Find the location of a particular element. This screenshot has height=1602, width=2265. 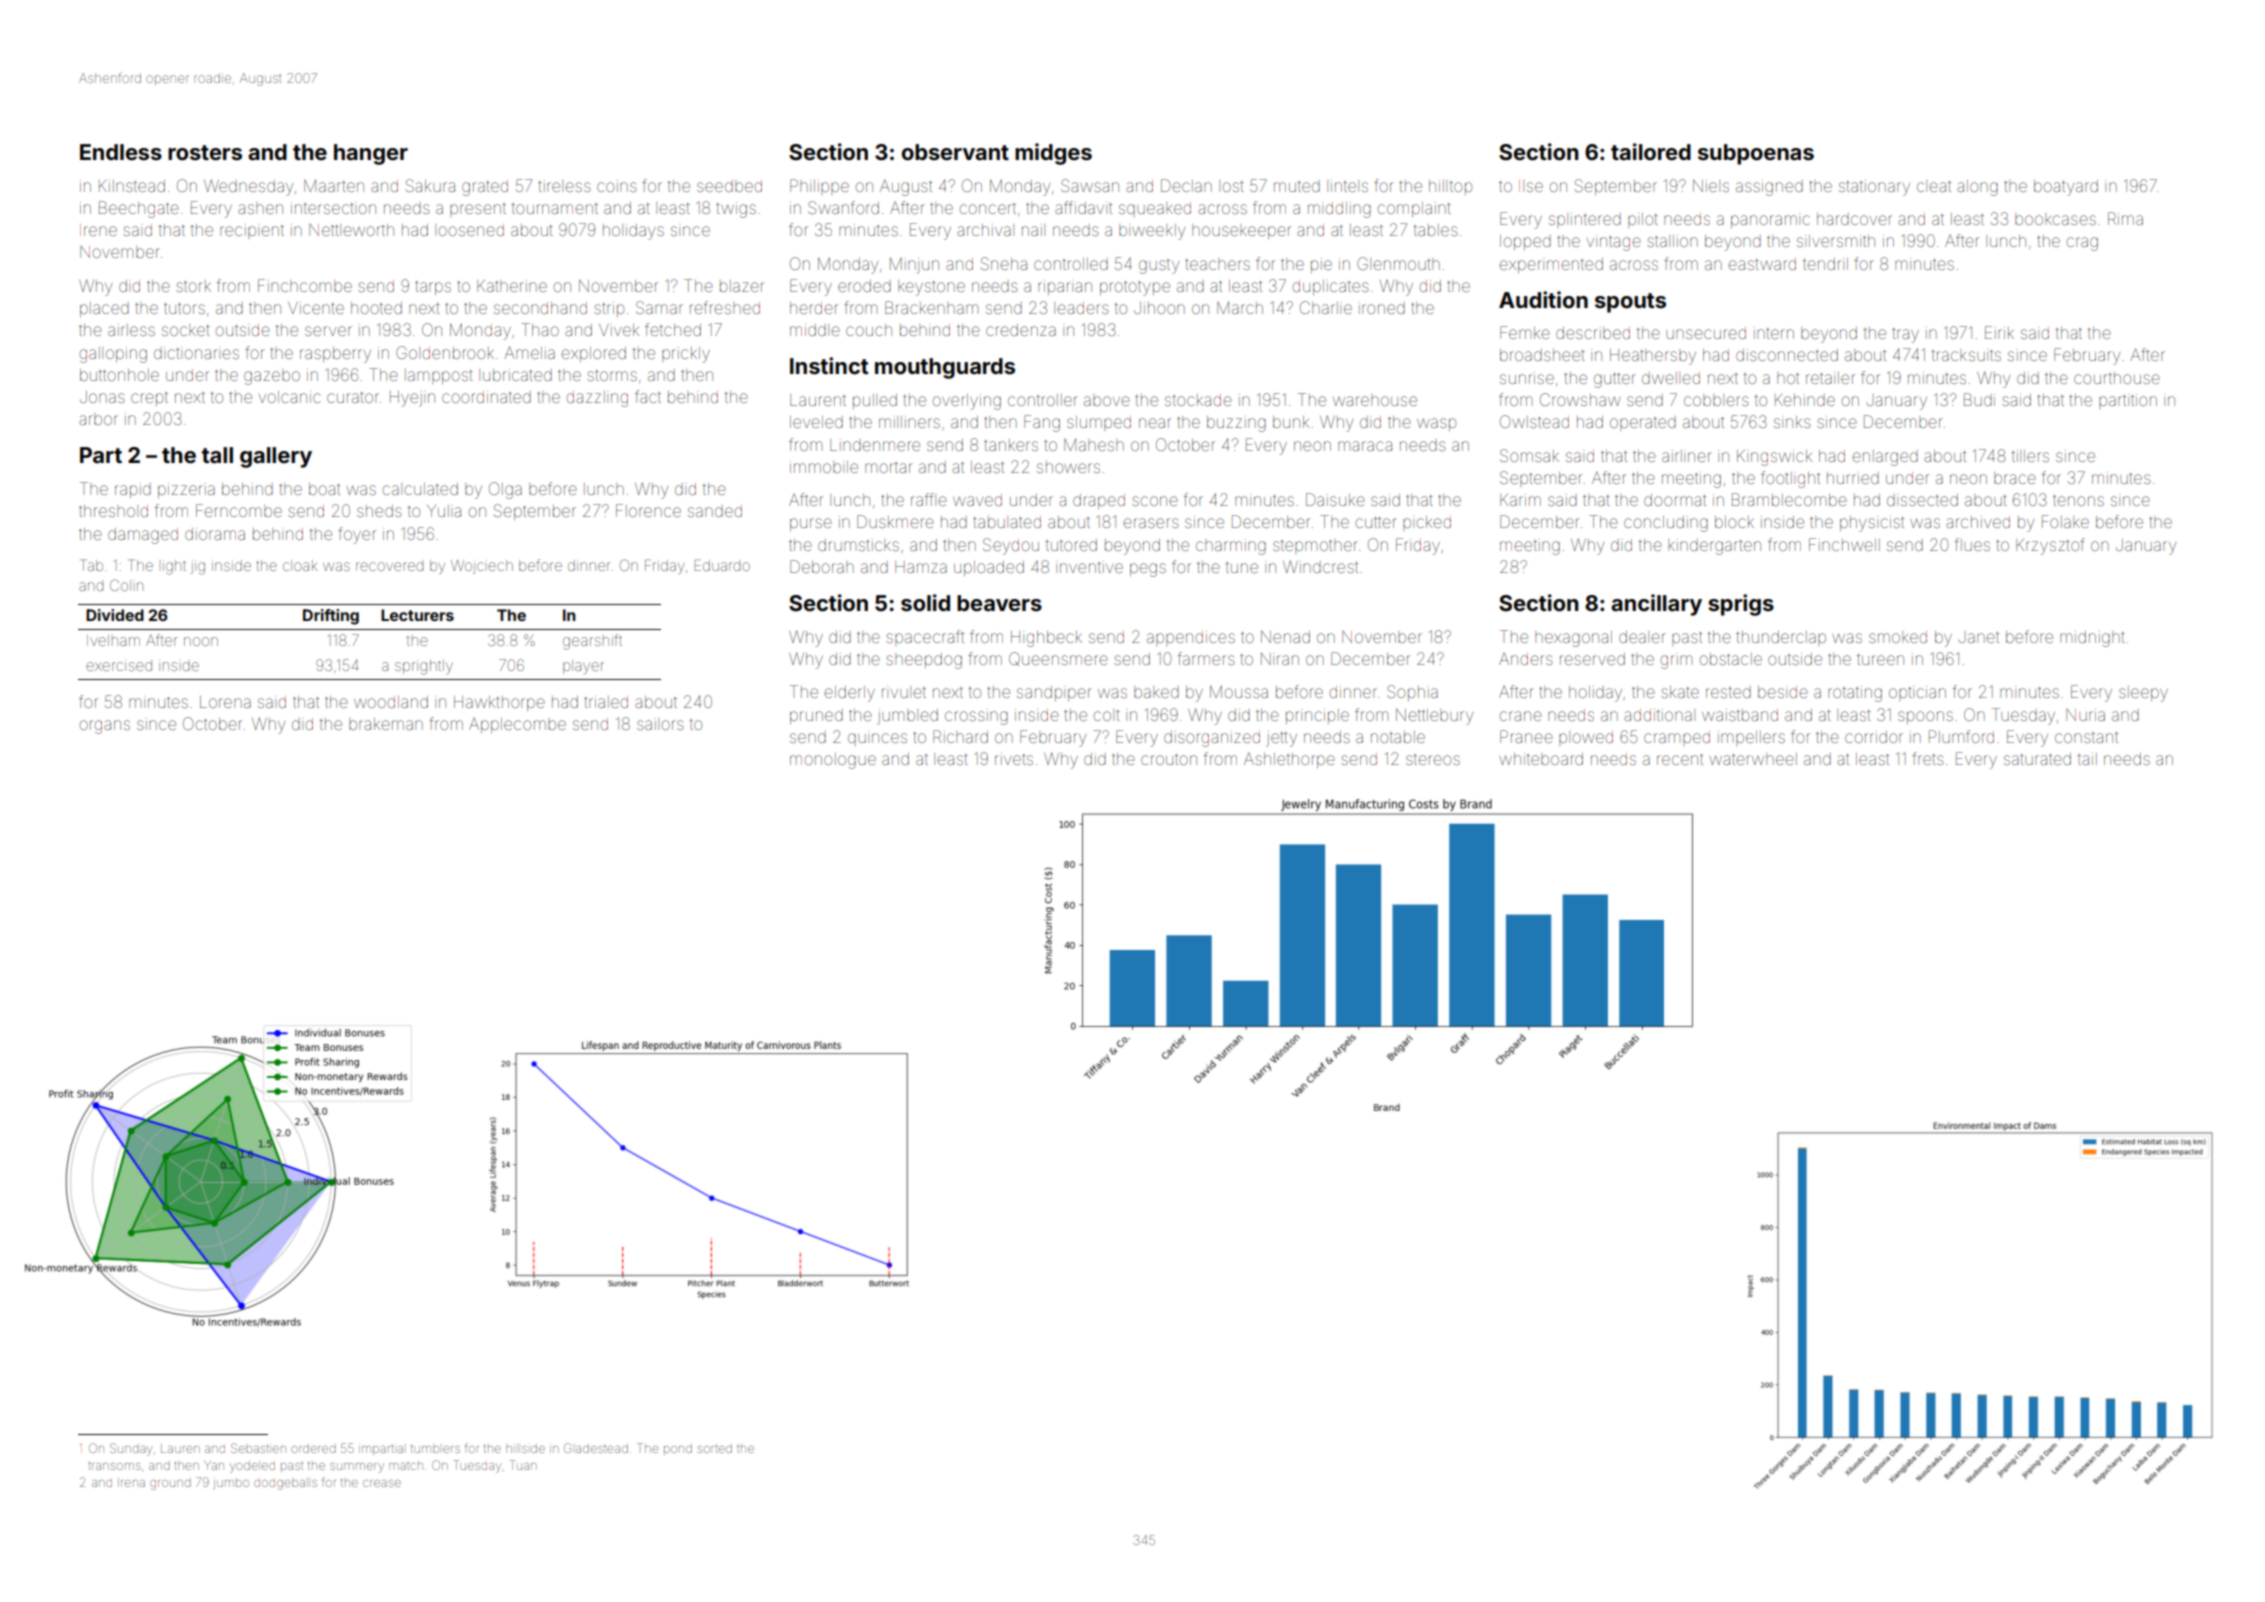

Sebastien is located at coordinates (258, 1448).
